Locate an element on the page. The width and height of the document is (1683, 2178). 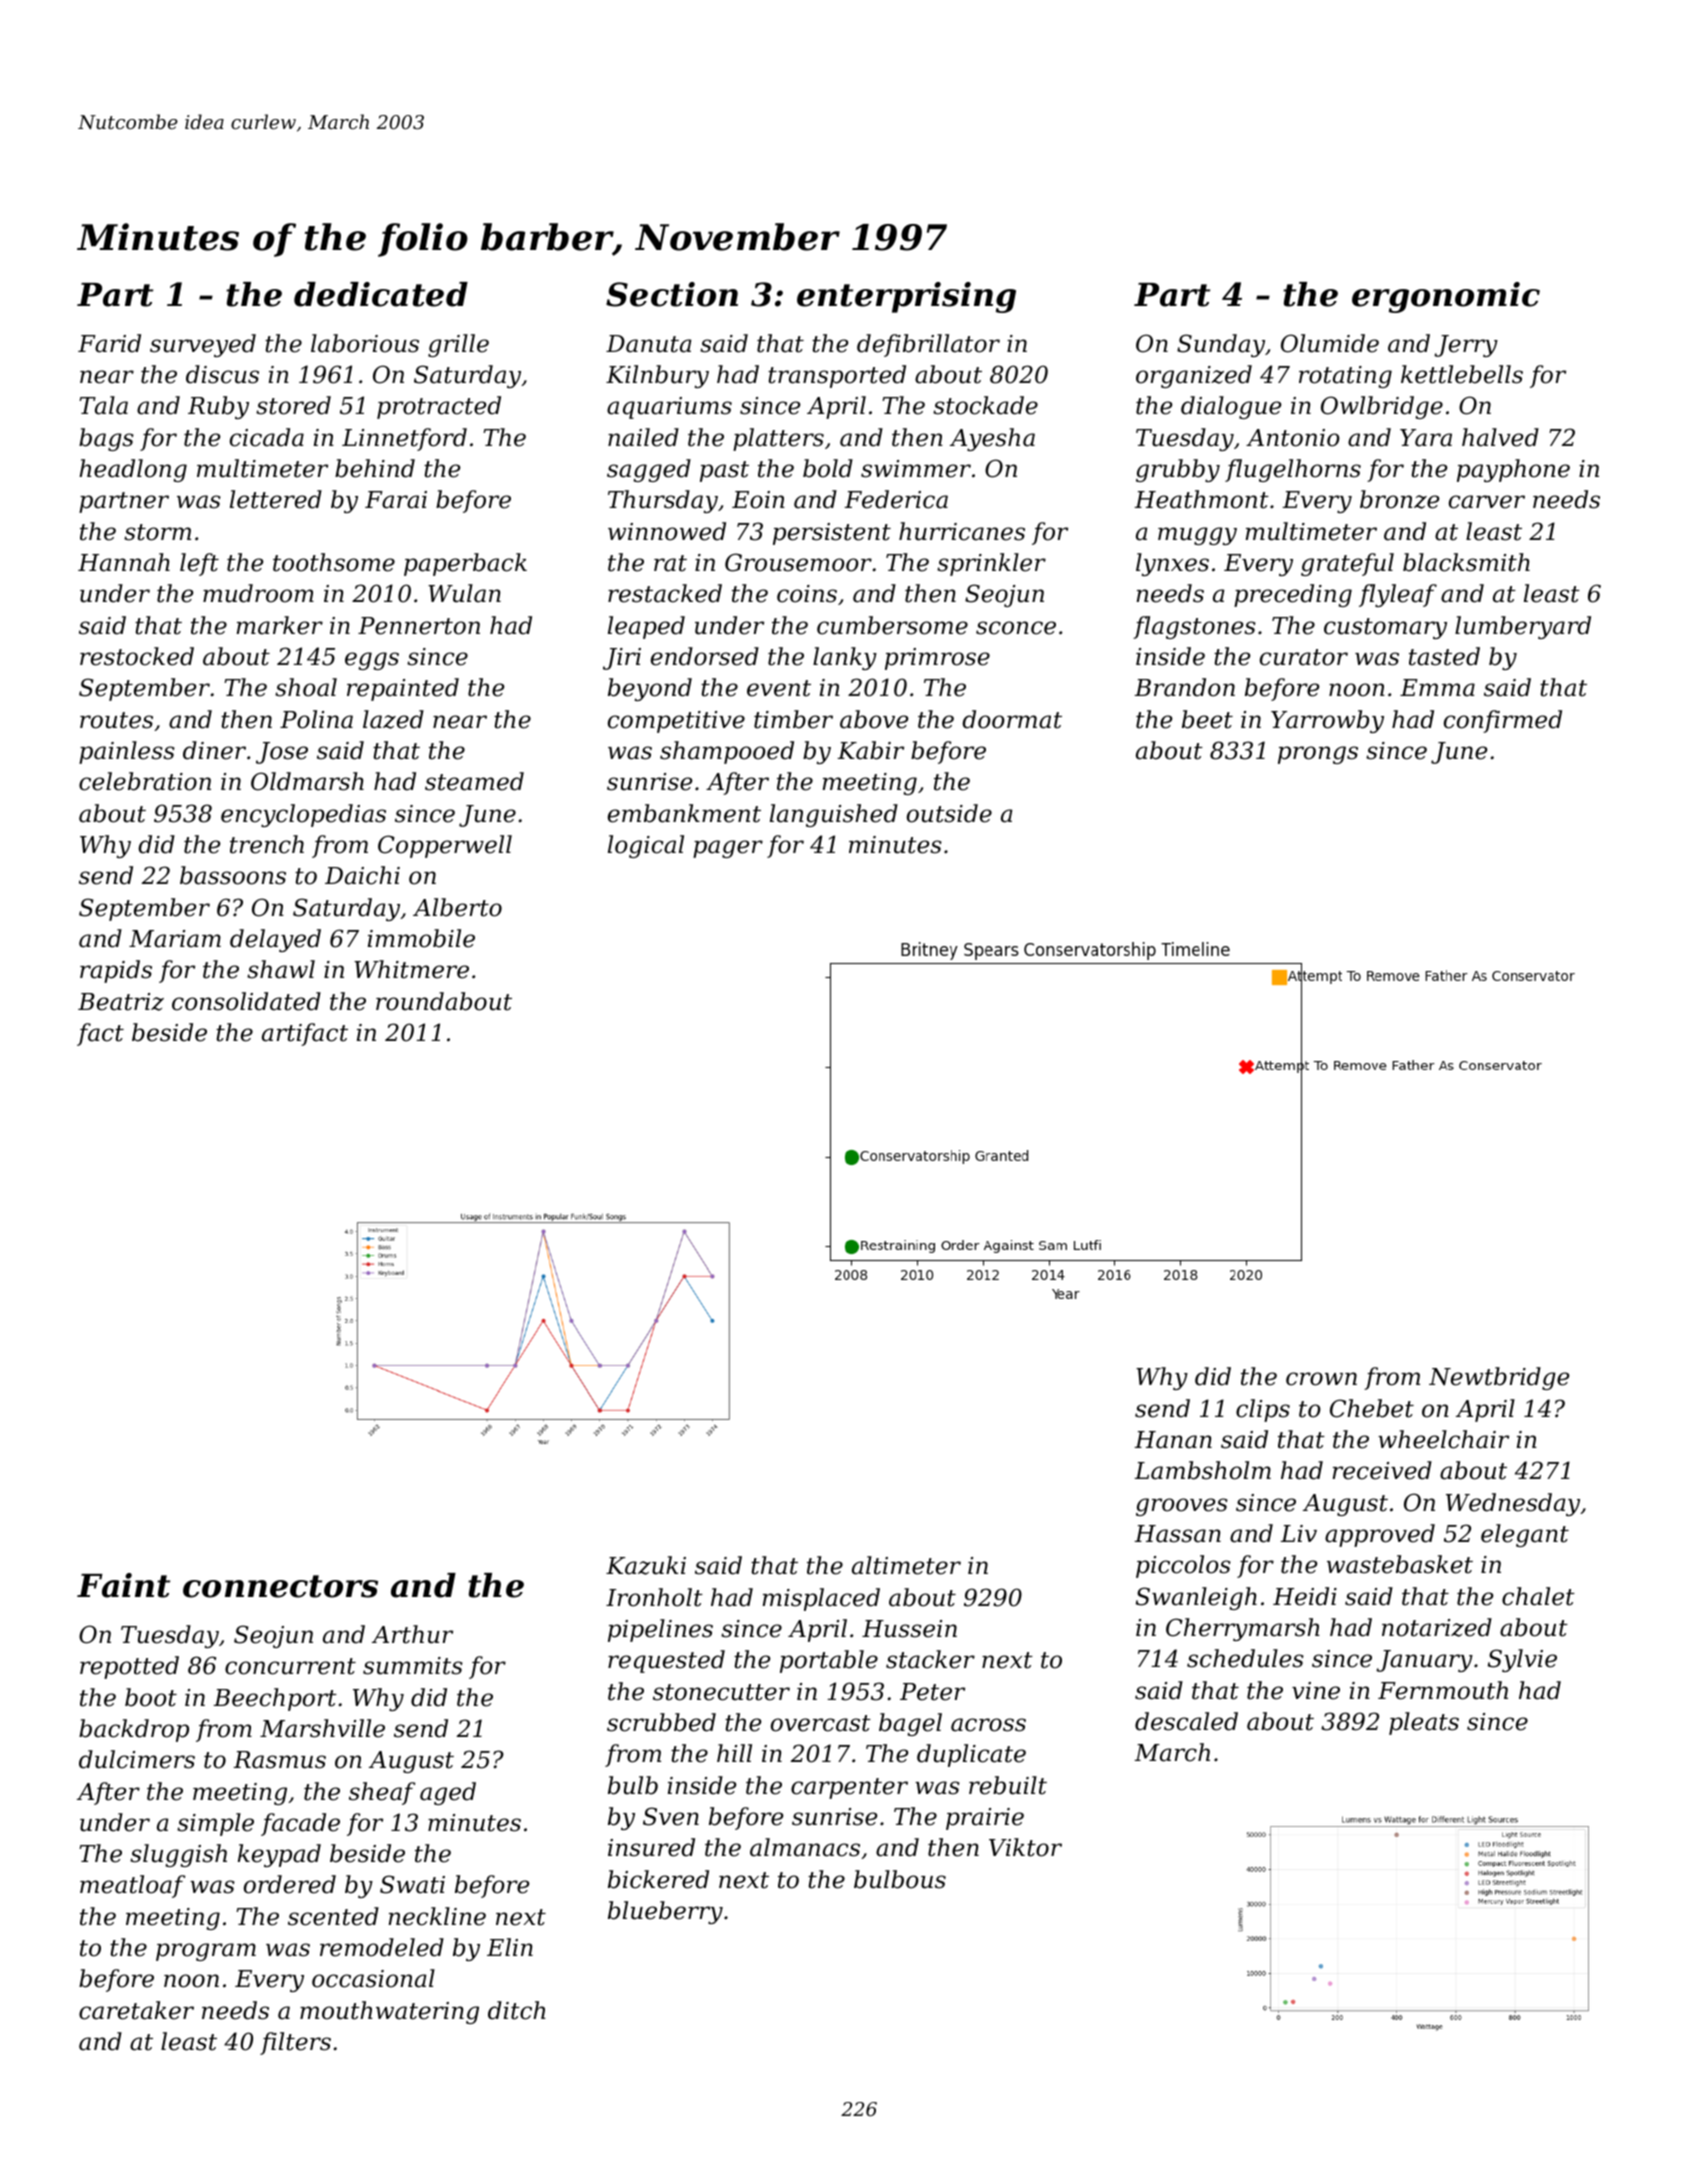
connectors is located at coordinates (280, 1586).
